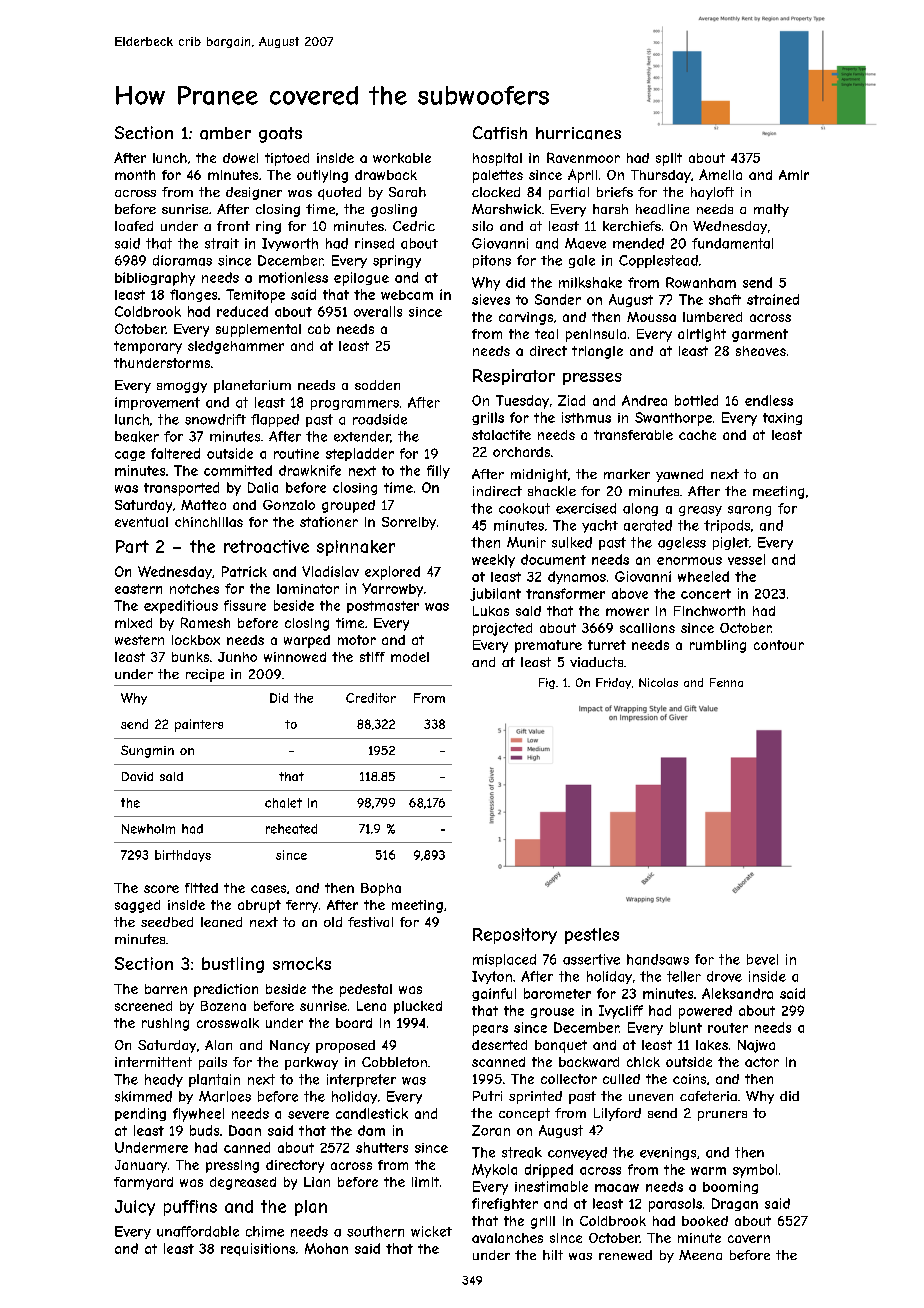  What do you see at coordinates (658, 682) in the document?
I see `Nicolas` at bounding box center [658, 682].
